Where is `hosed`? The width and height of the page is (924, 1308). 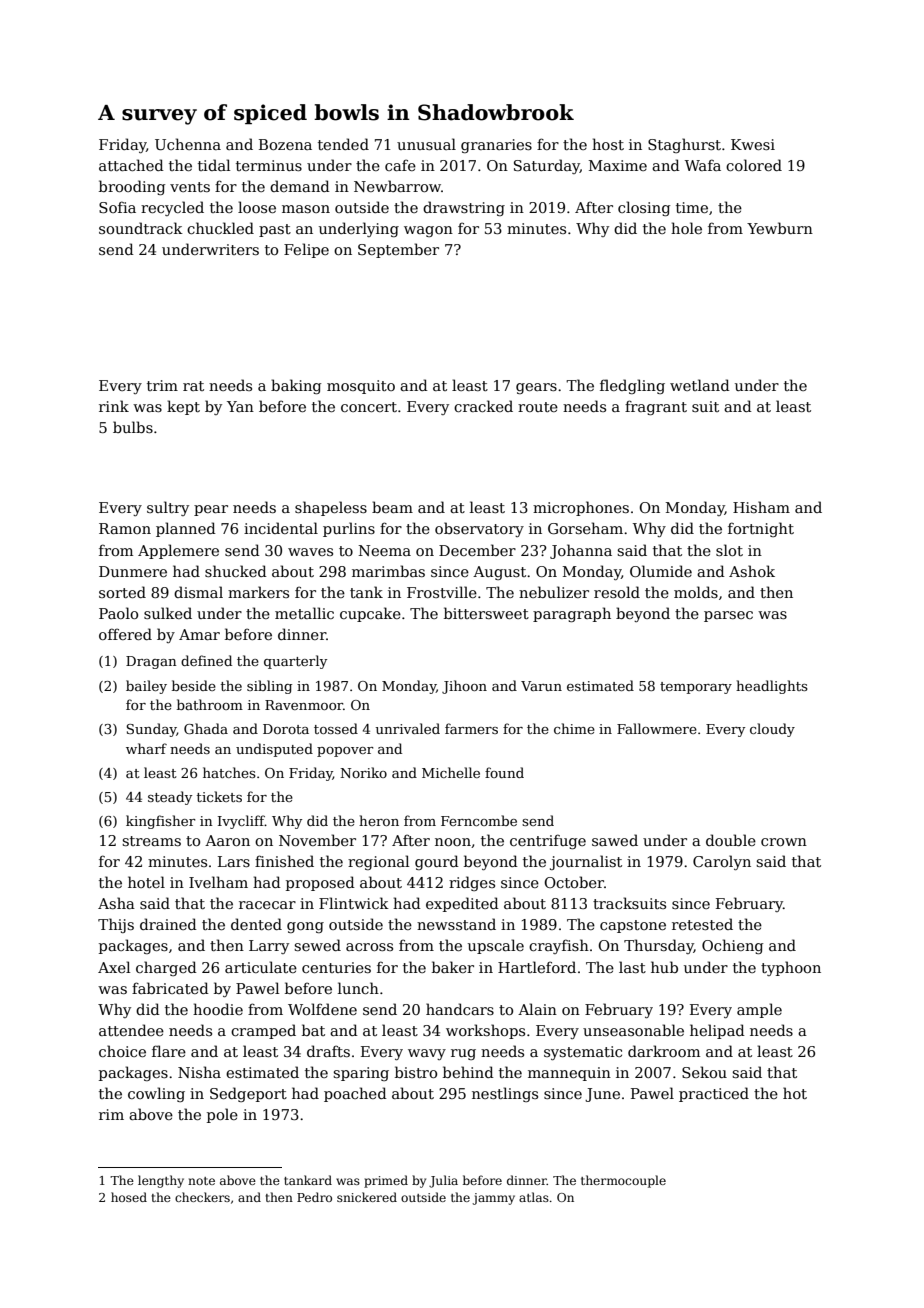
hosed is located at coordinates (129, 1197).
